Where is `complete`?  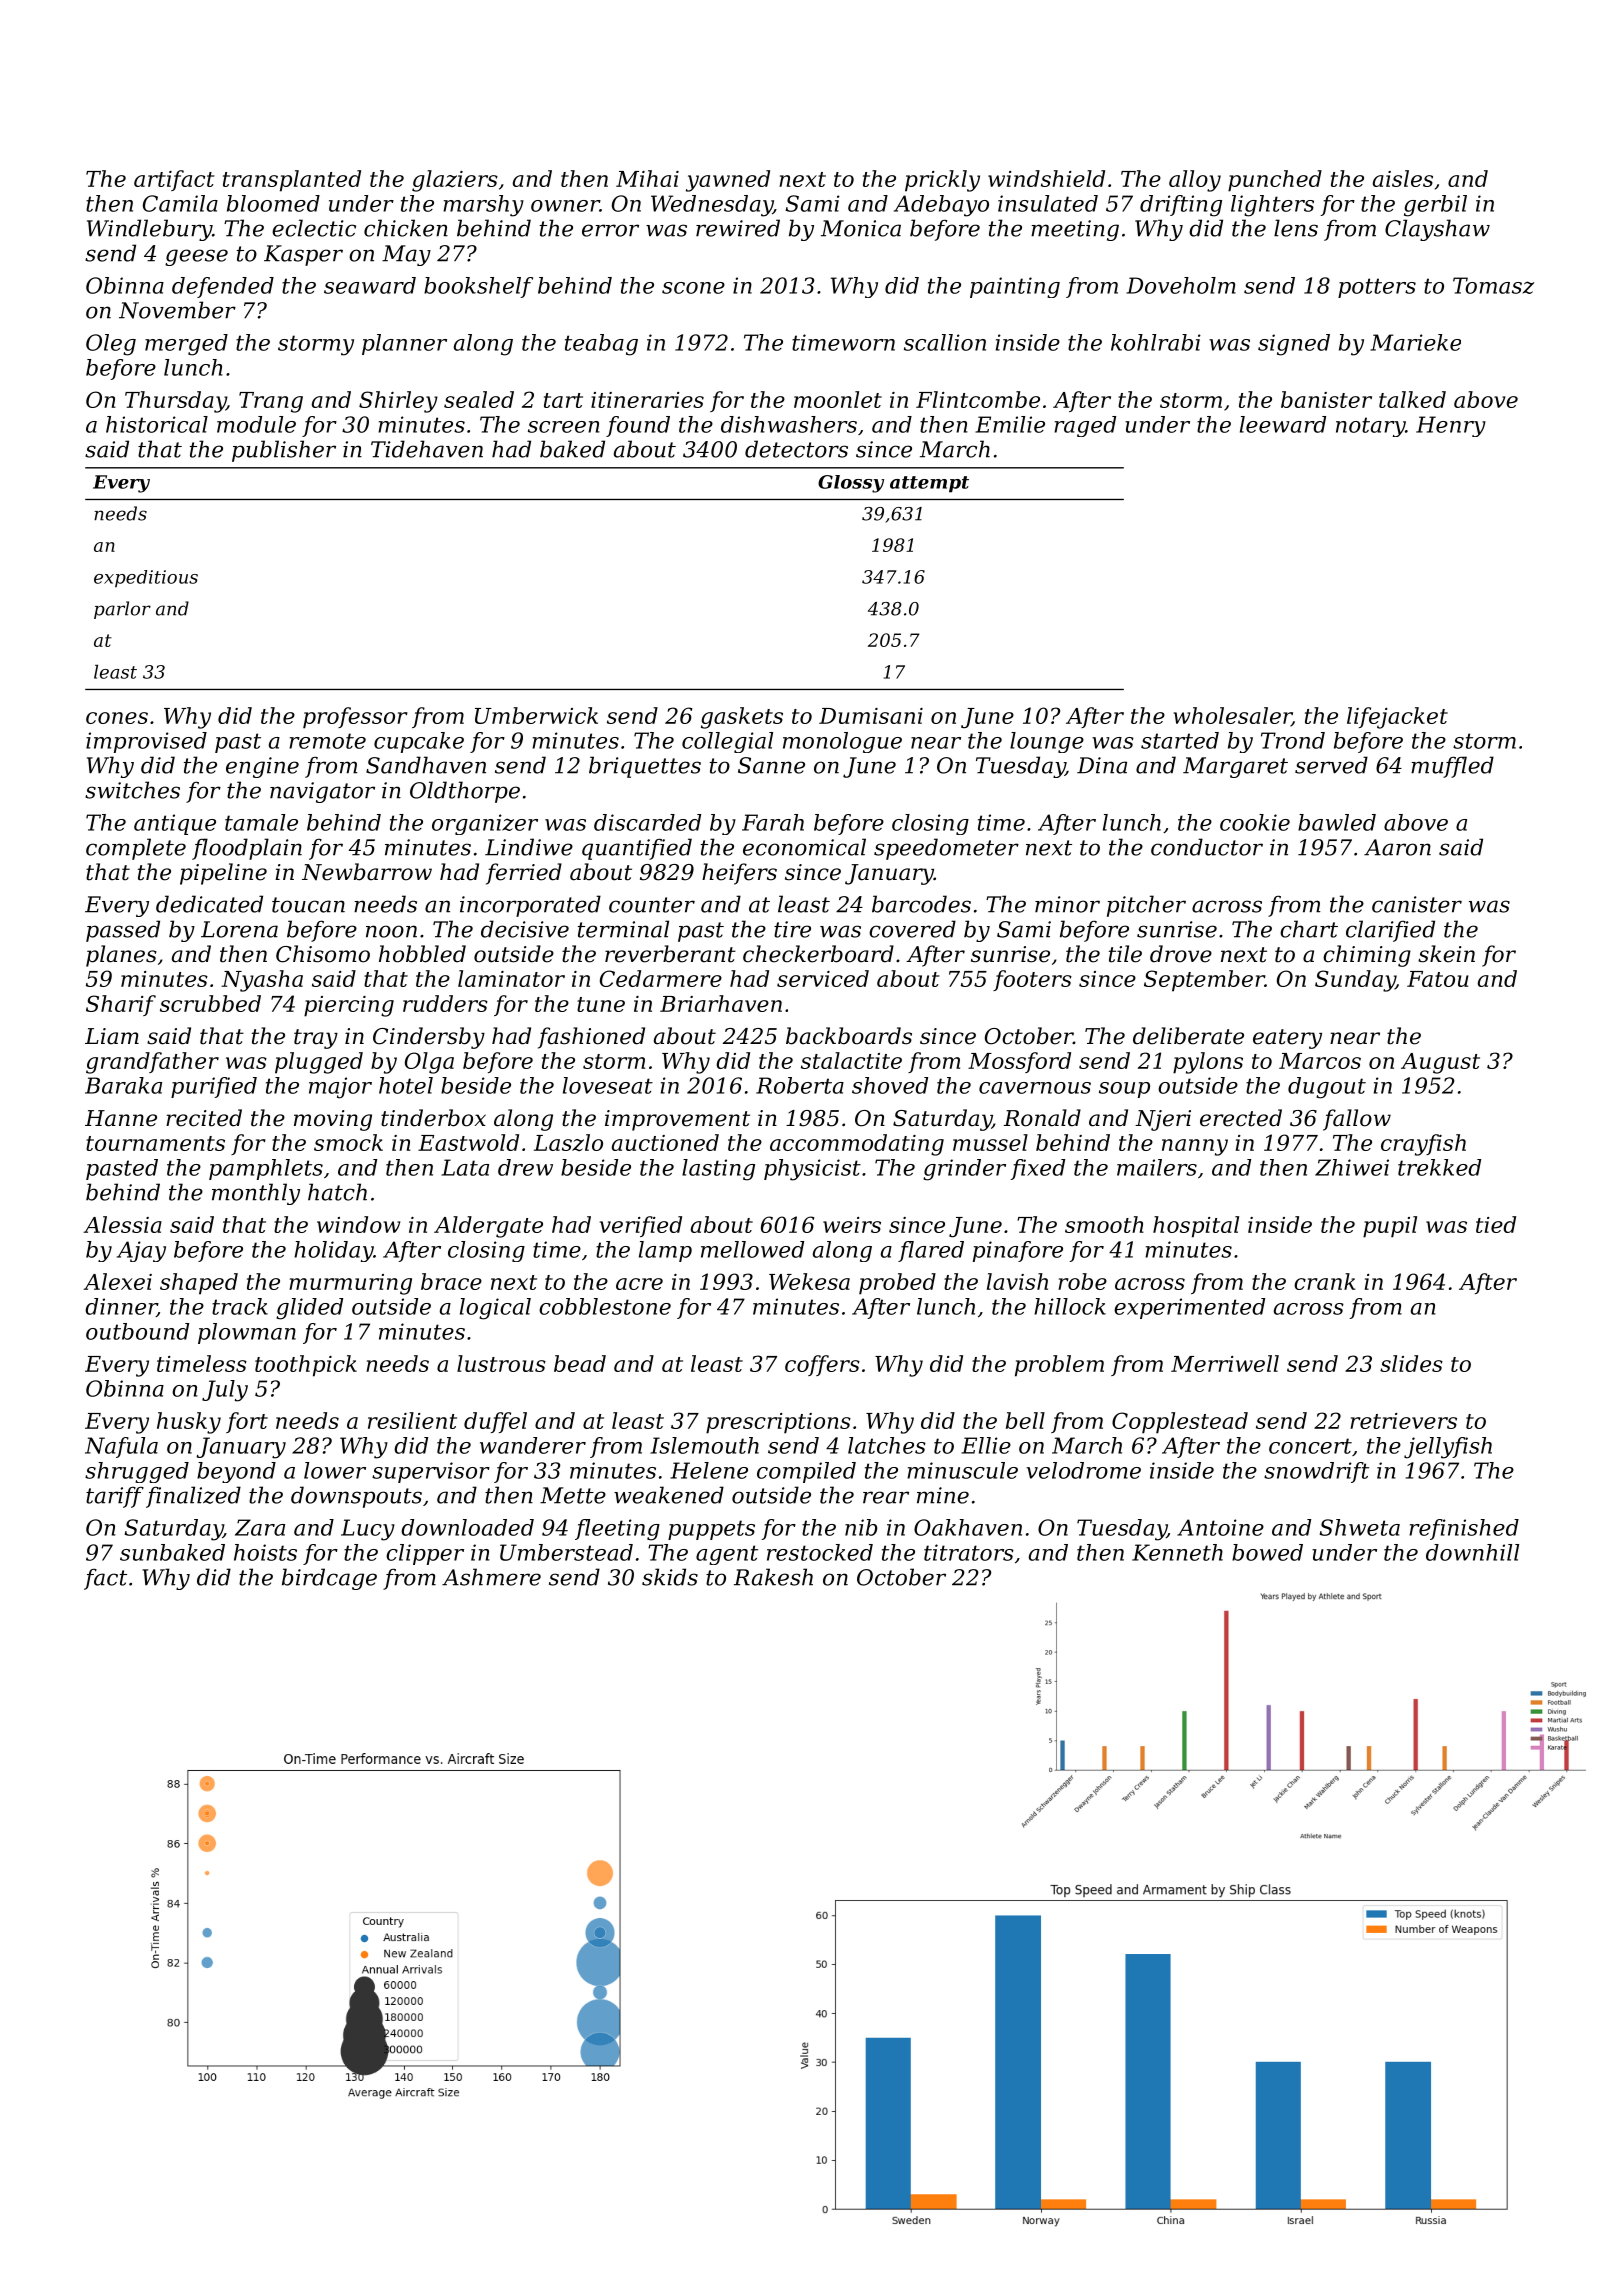 complete is located at coordinates (136, 849).
